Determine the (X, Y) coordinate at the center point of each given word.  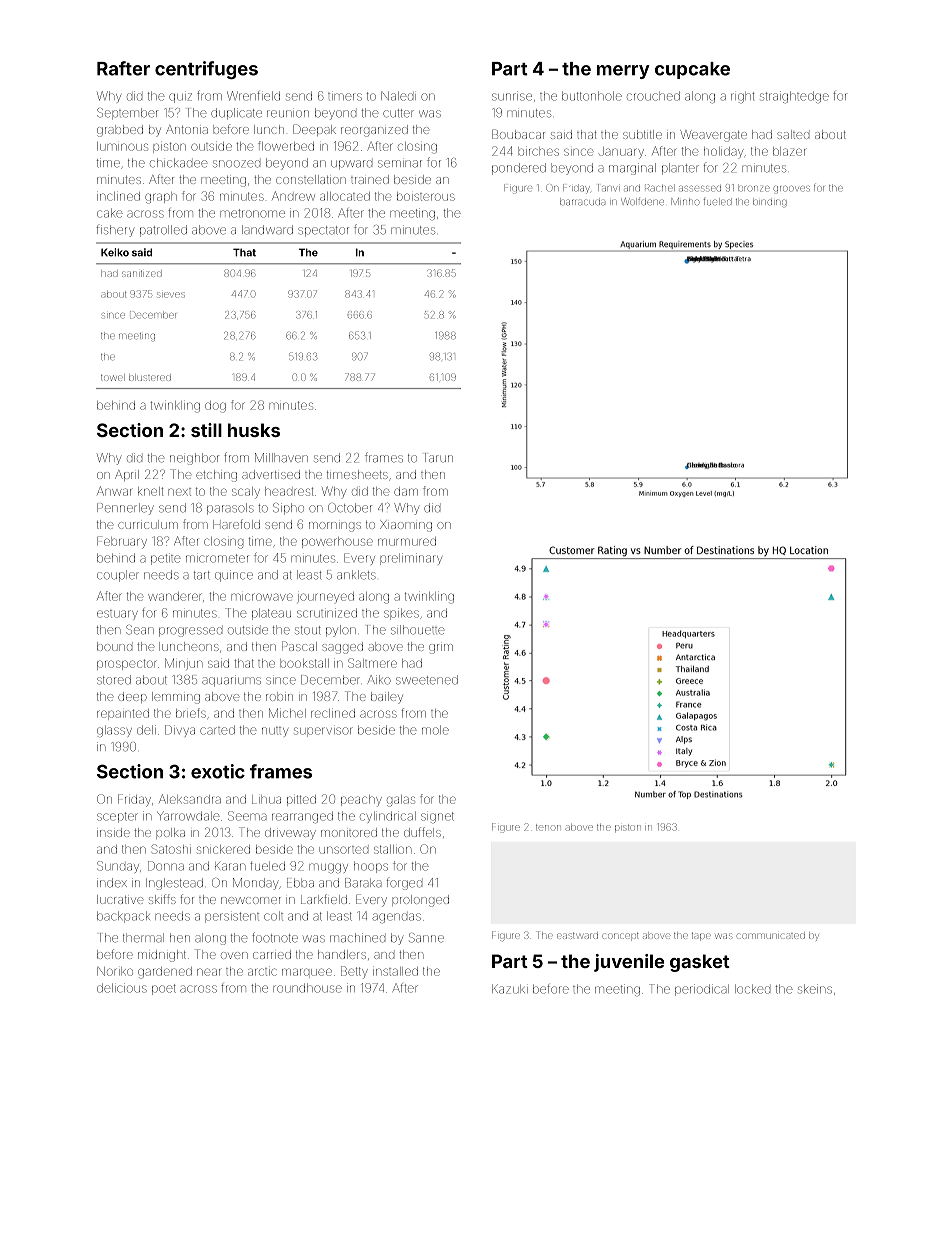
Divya (180, 731)
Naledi (398, 96)
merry (623, 72)
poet (164, 989)
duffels (422, 832)
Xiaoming (406, 526)
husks (254, 430)
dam (406, 491)
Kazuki (510, 989)
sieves (171, 295)
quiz (180, 98)
